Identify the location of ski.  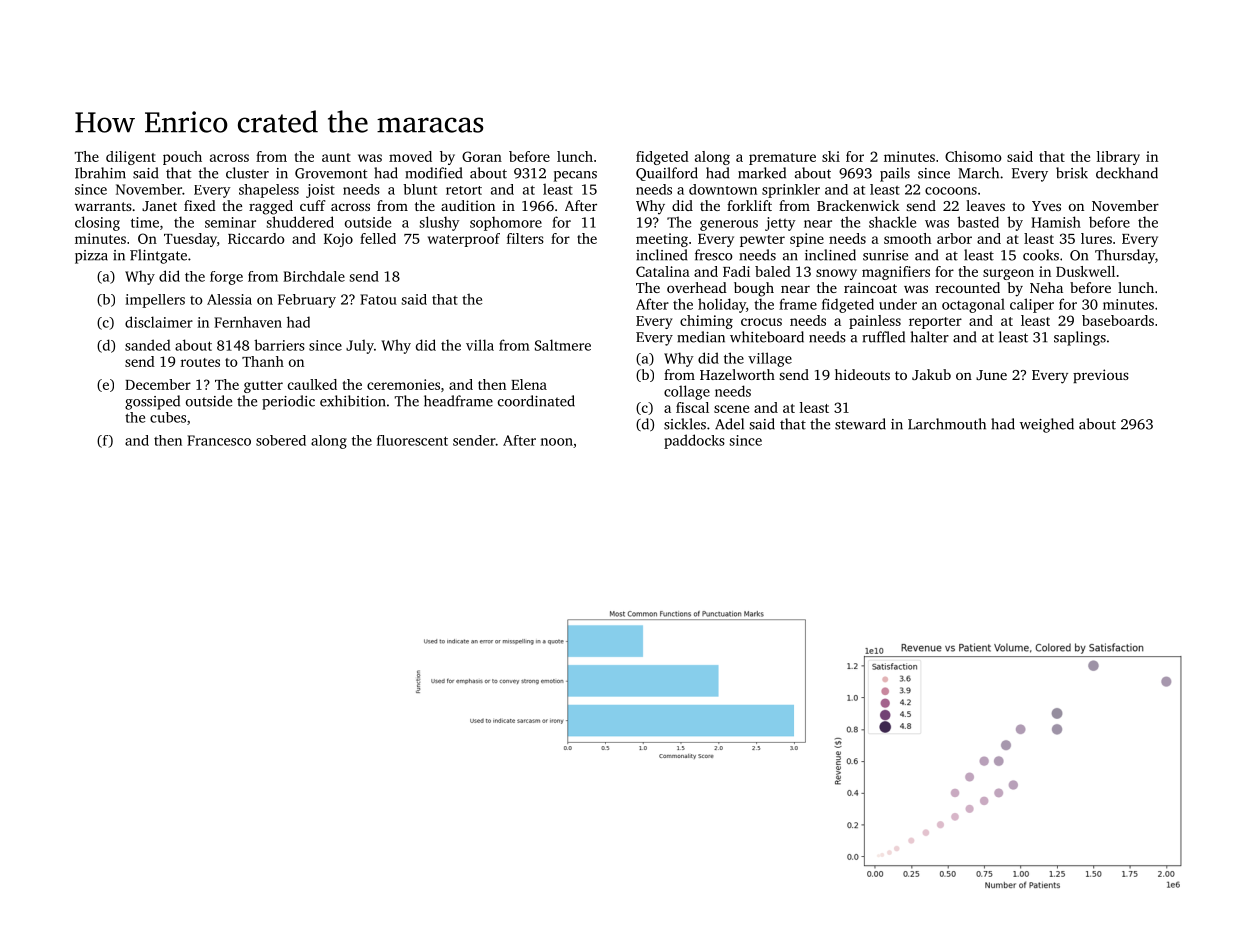
(831, 156).
